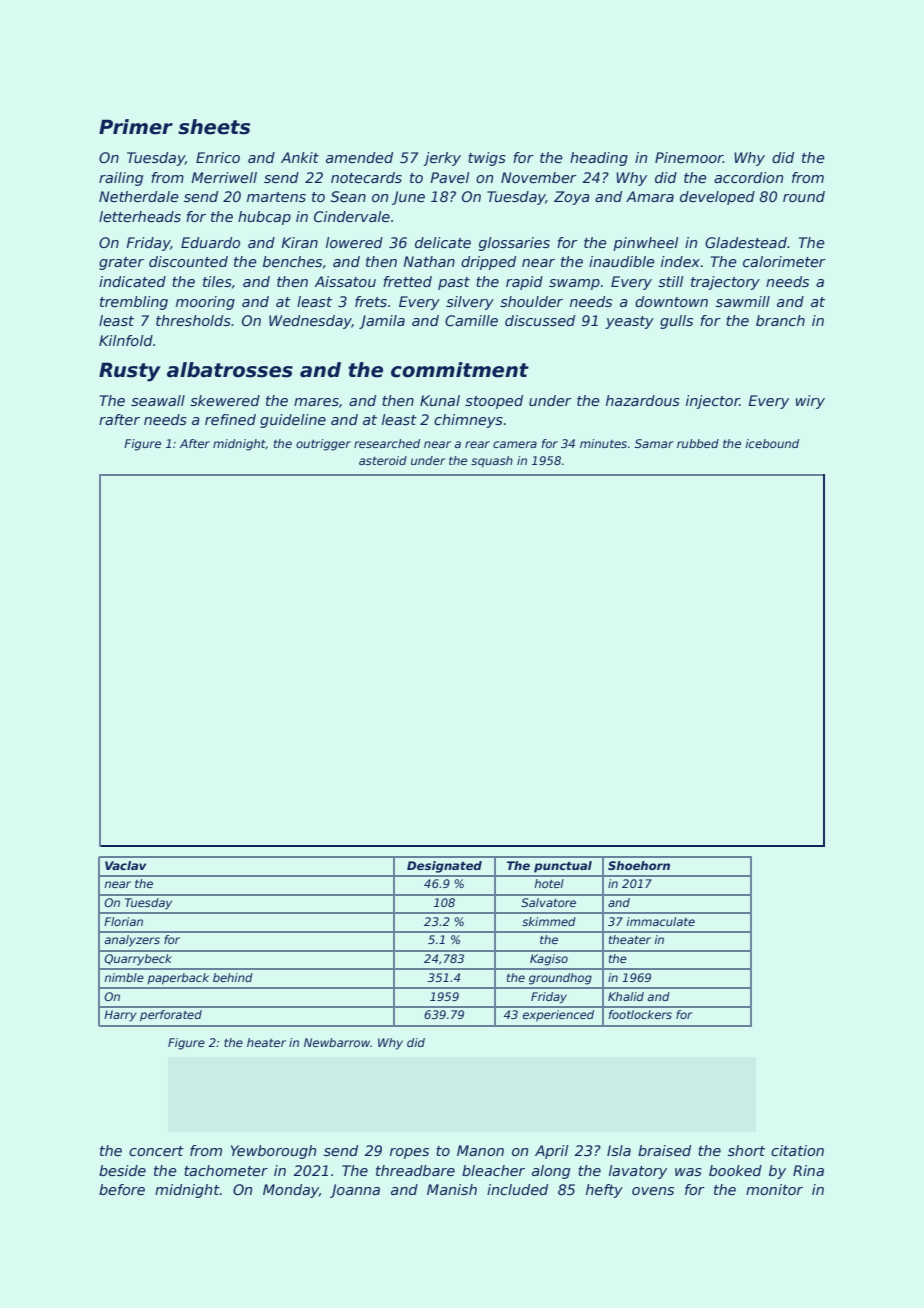 Image resolution: width=924 pixels, height=1308 pixels. I want to click on Manon, so click(480, 1150).
